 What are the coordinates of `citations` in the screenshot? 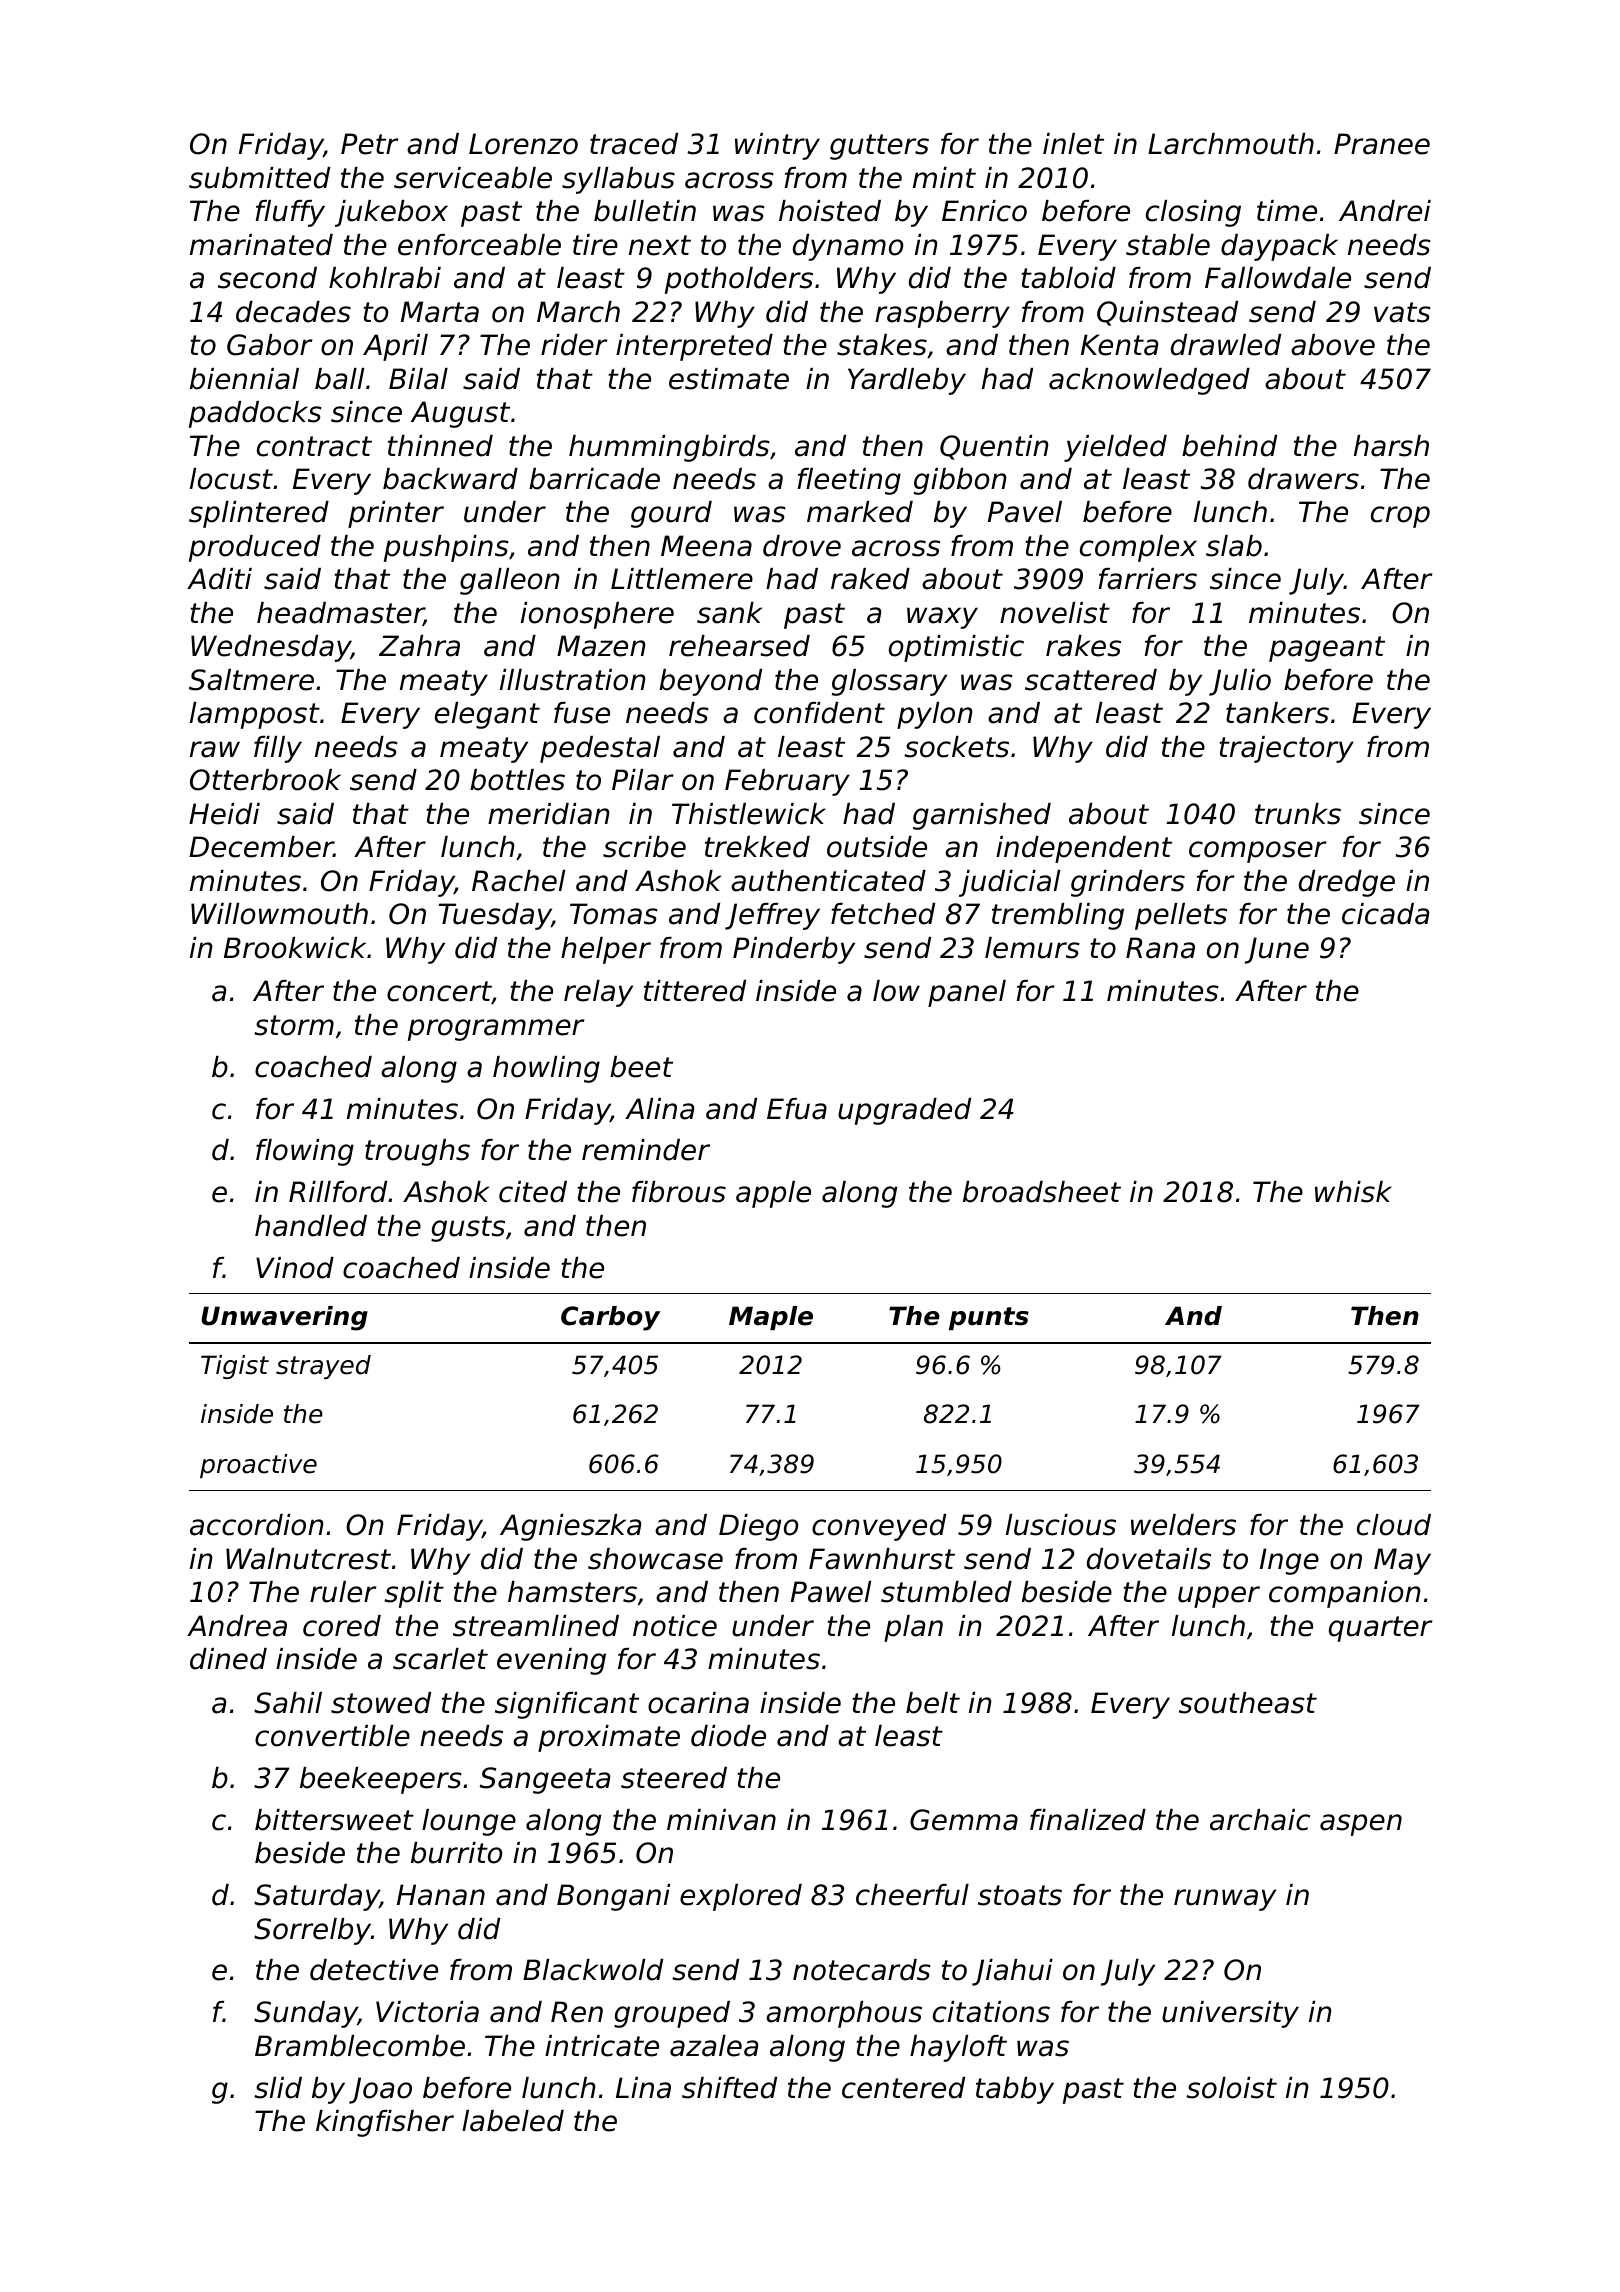 It's located at (991, 2012).
